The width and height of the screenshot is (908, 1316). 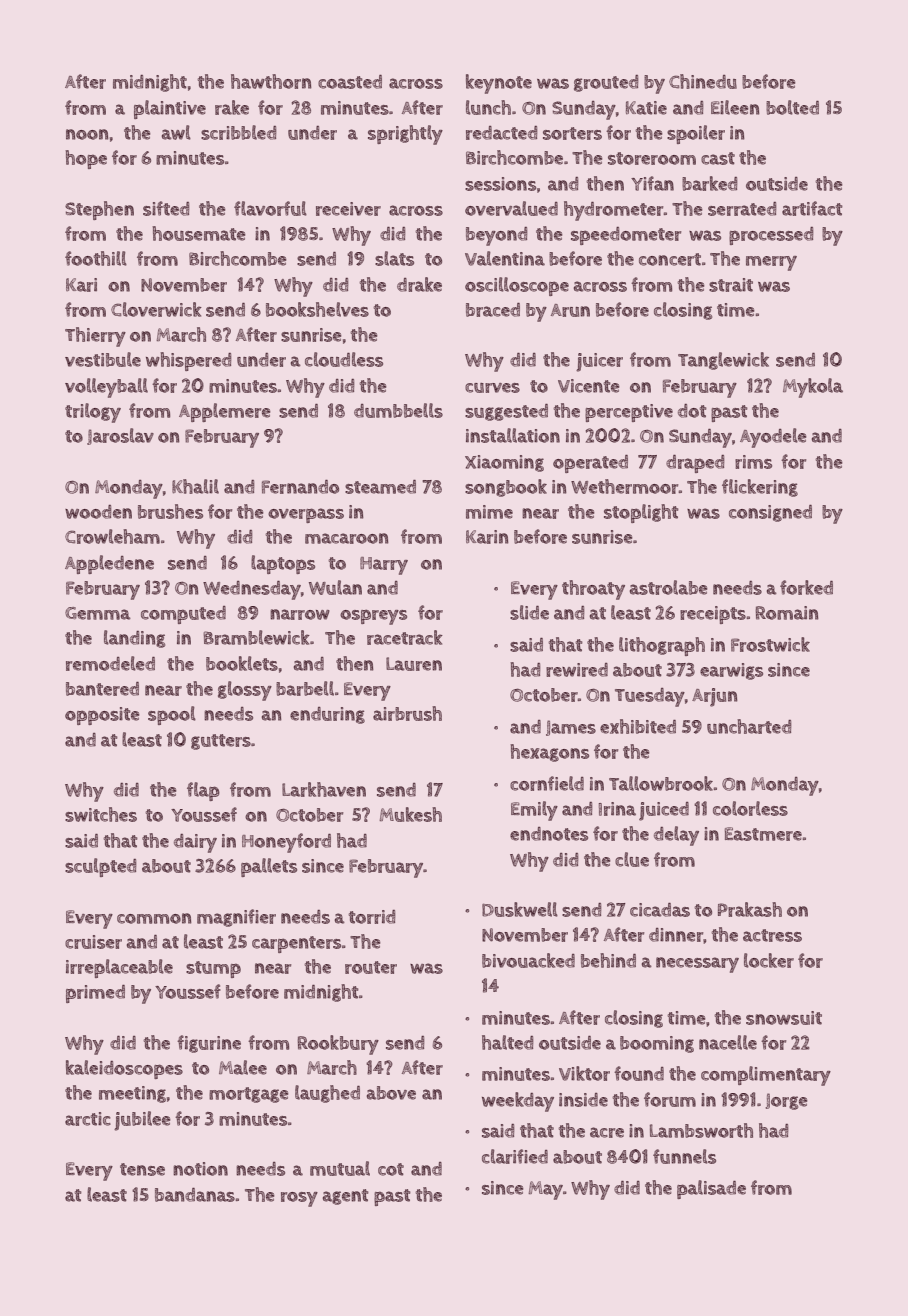 I want to click on racetrack, so click(x=405, y=637).
